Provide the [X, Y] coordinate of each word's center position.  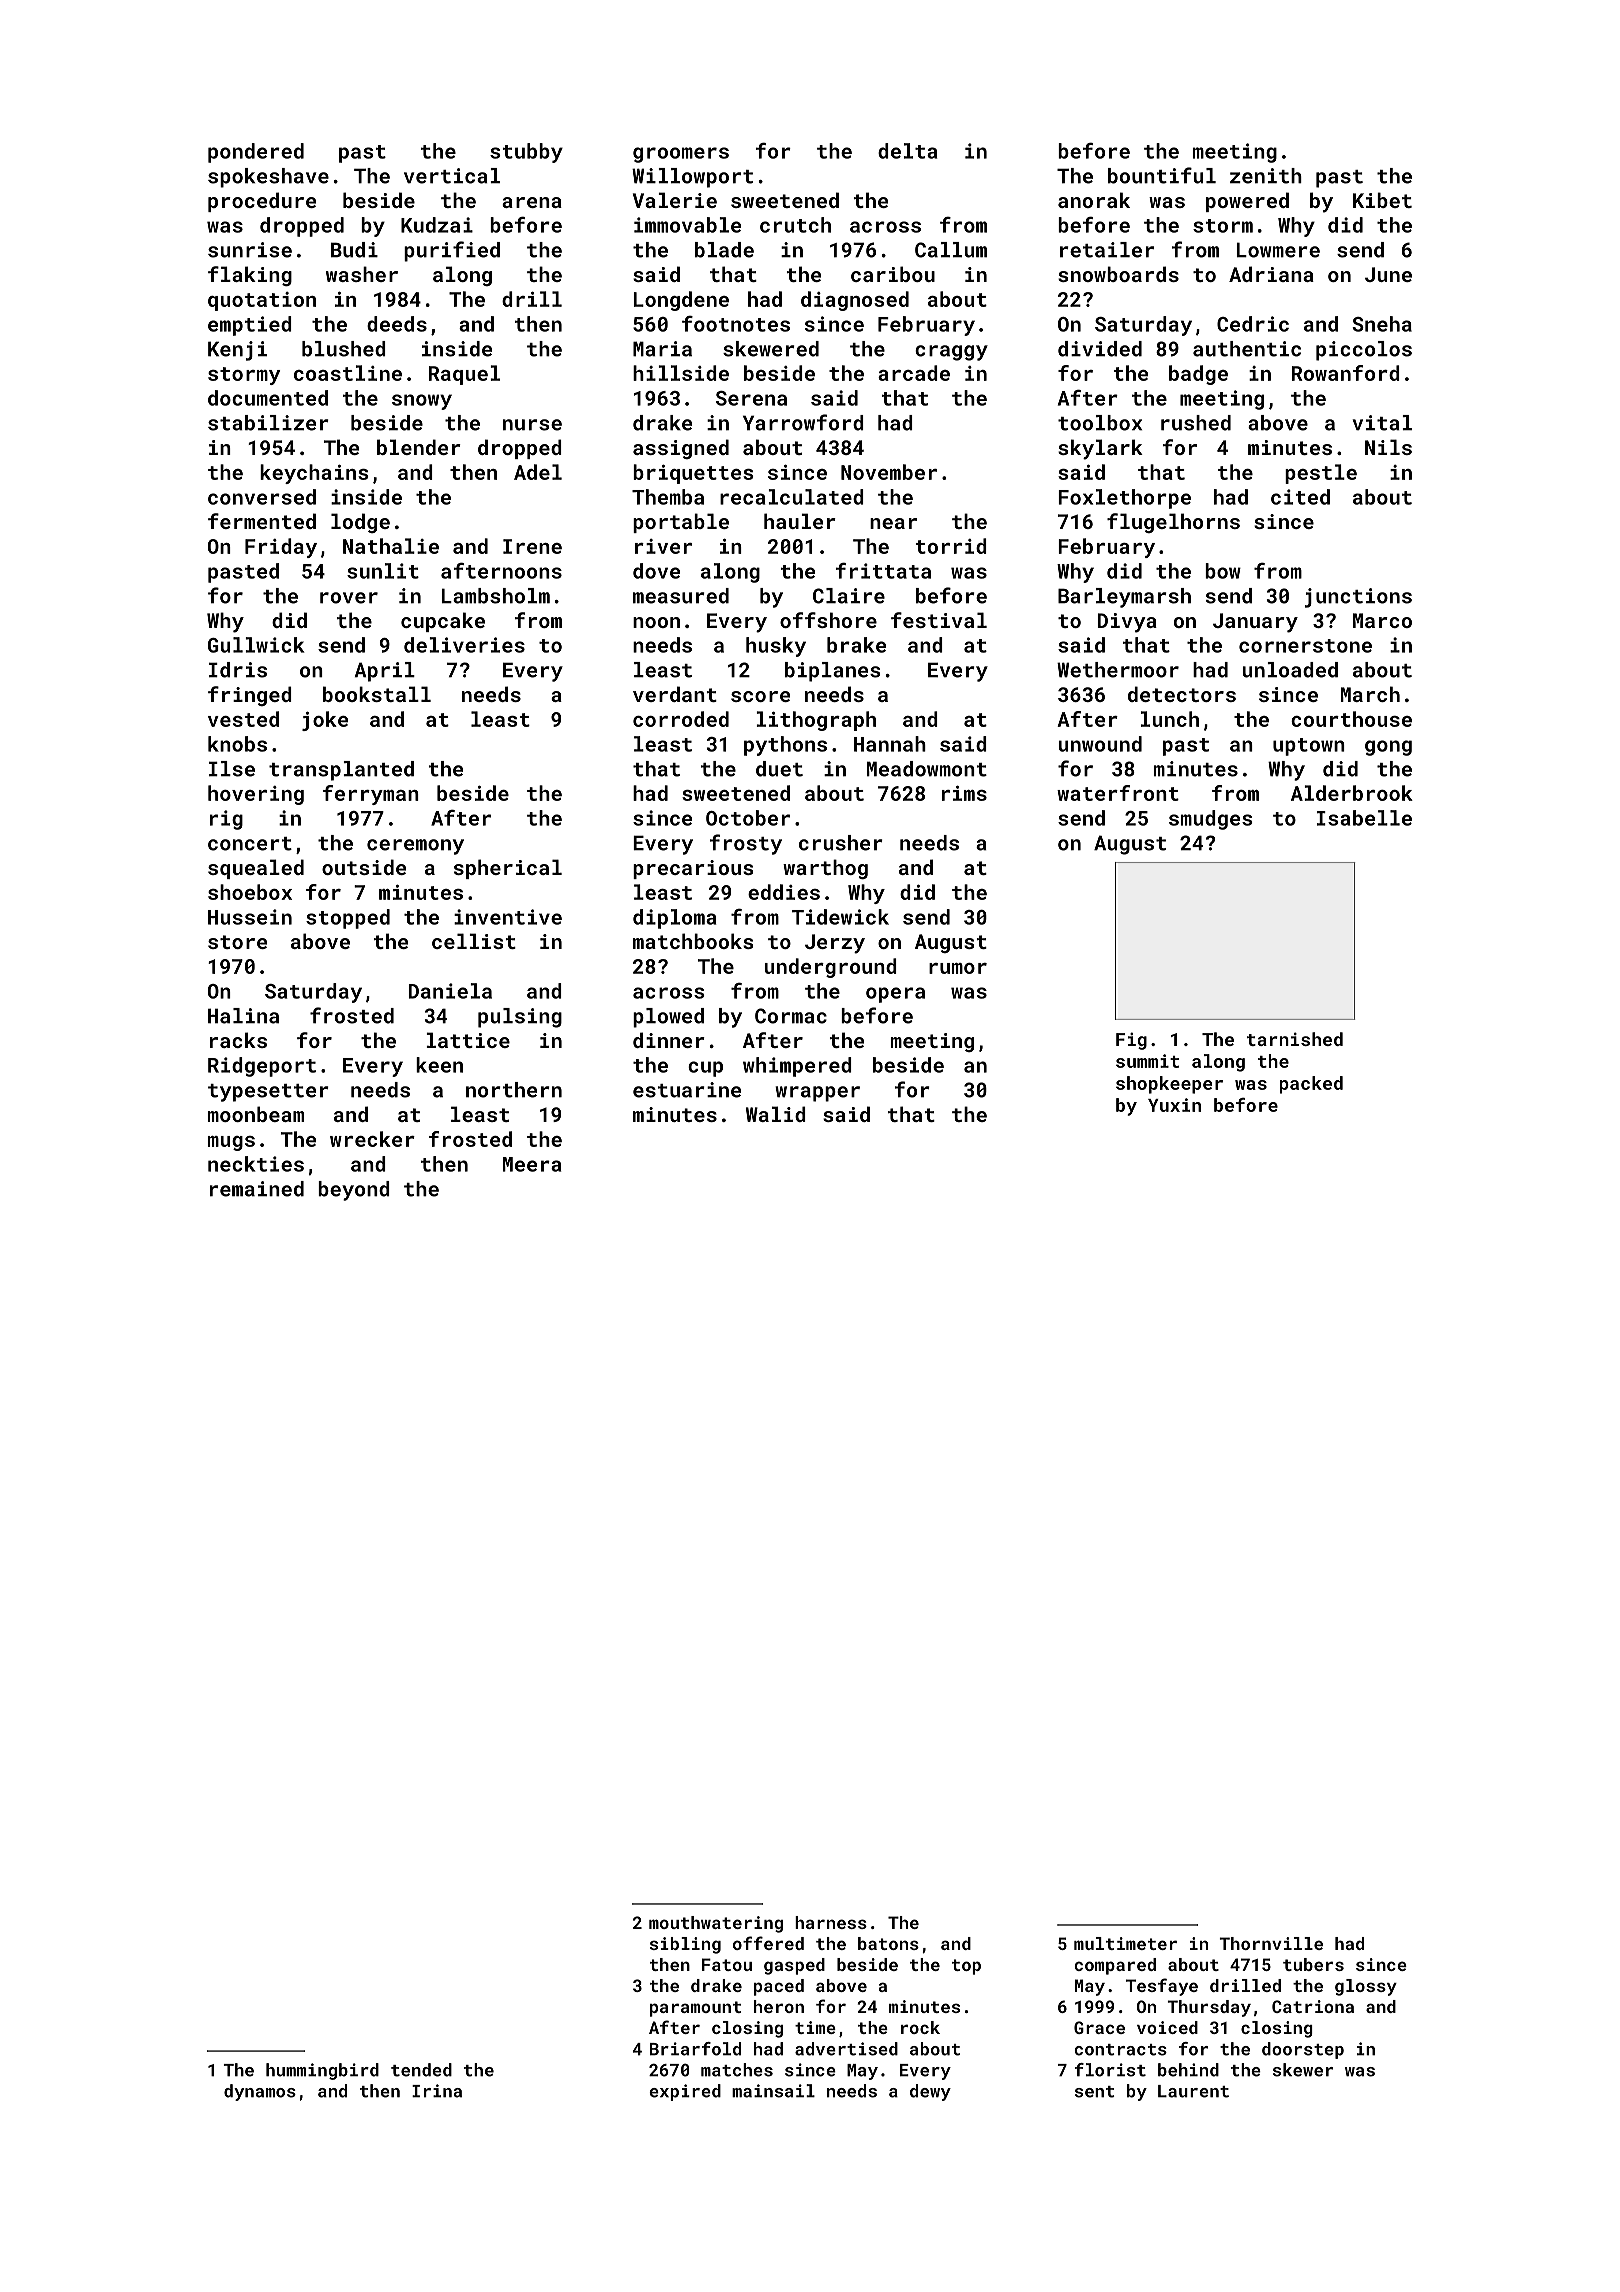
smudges [1211, 820]
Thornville [1271, 1943]
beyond [354, 1191]
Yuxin [1174, 1105]
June [1388, 274]
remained [257, 1189]
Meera [532, 1164]
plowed [668, 1018]
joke [325, 721]
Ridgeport [262, 1067]
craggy [951, 353]
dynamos [260, 2092]
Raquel [464, 375]
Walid [776, 1114]
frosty [746, 844]
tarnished [1295, 1039]
